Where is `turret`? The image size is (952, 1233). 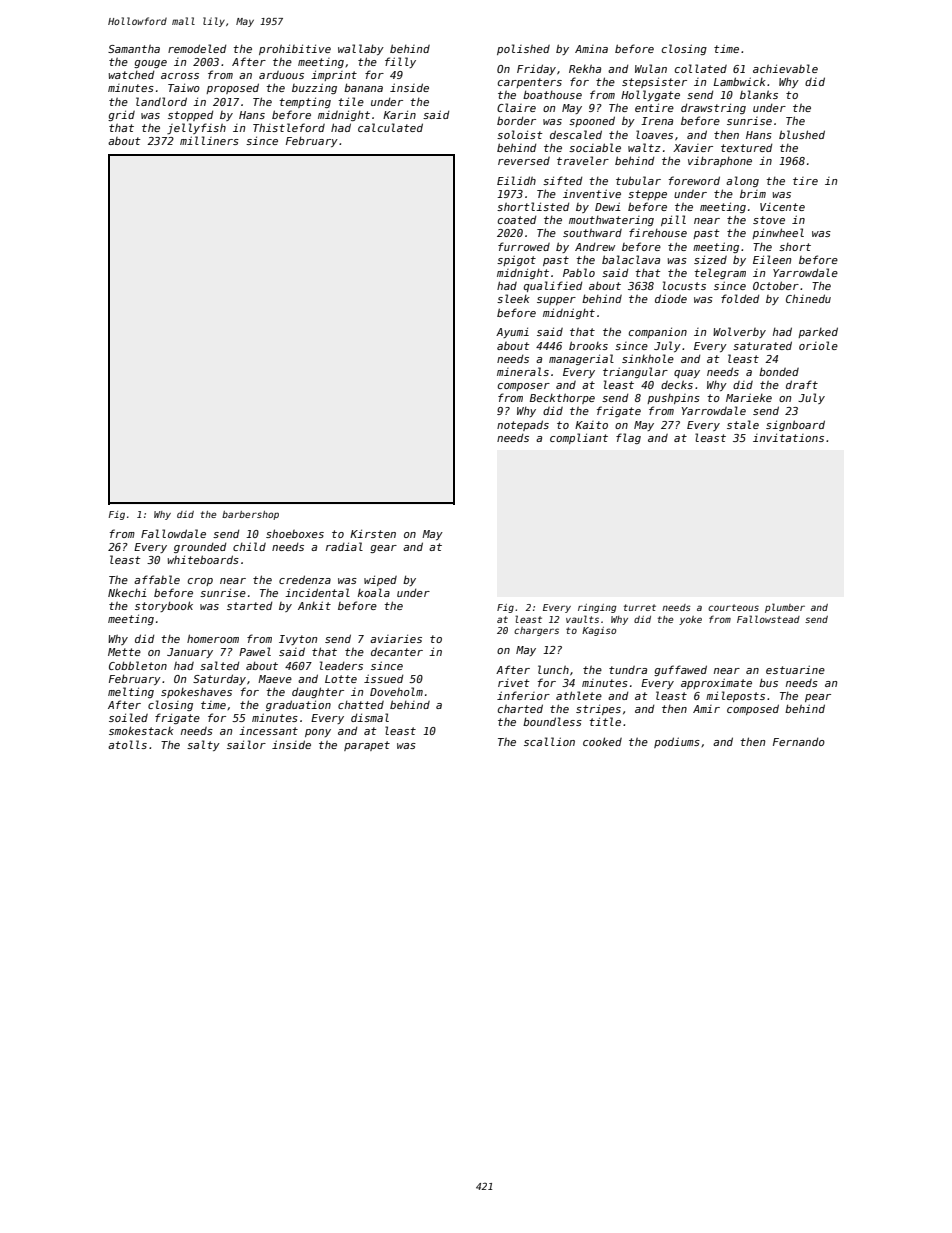 turret is located at coordinates (640, 607).
